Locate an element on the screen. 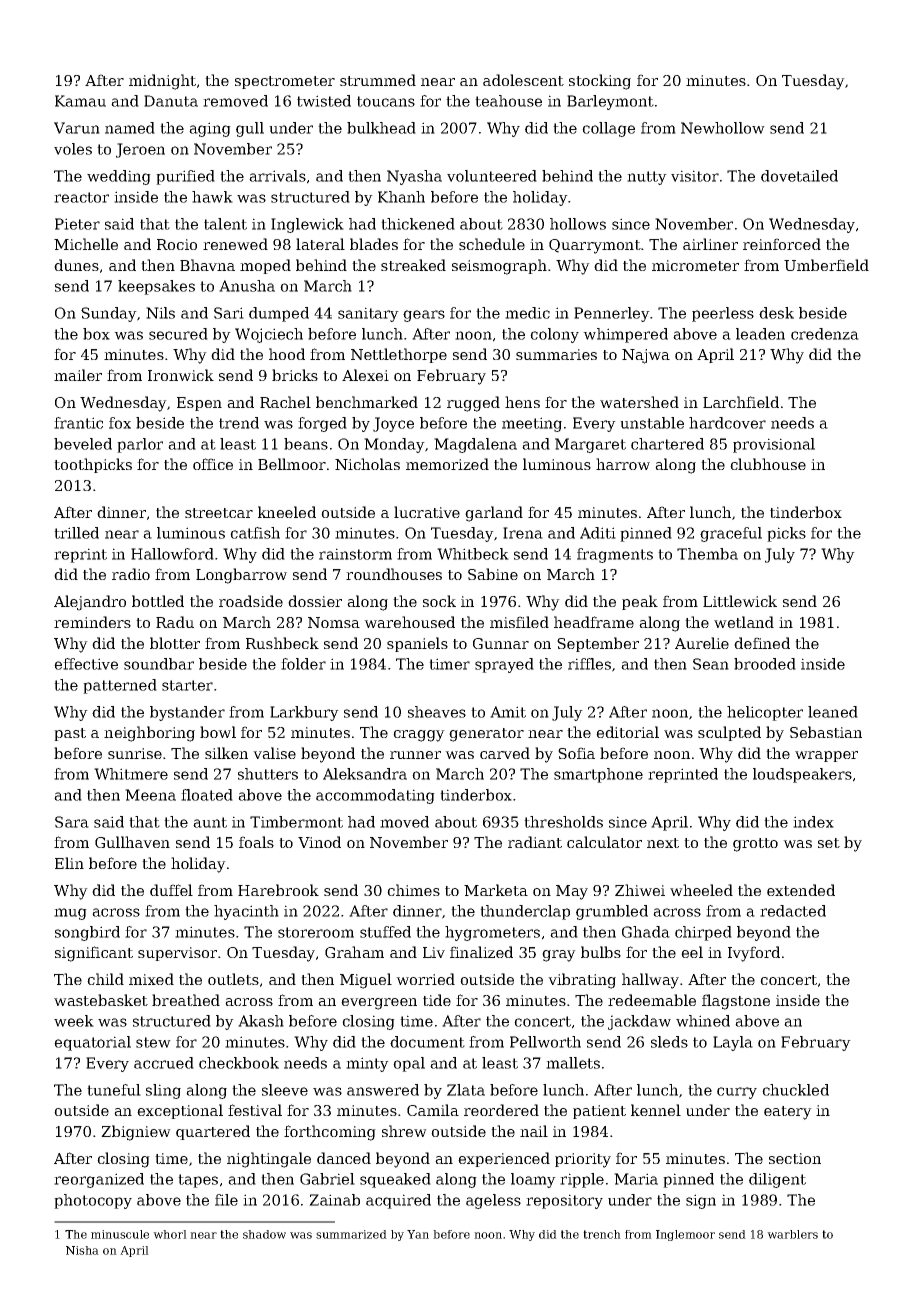 The height and width of the screenshot is (1314, 924). Vinod is located at coordinates (319, 842).
